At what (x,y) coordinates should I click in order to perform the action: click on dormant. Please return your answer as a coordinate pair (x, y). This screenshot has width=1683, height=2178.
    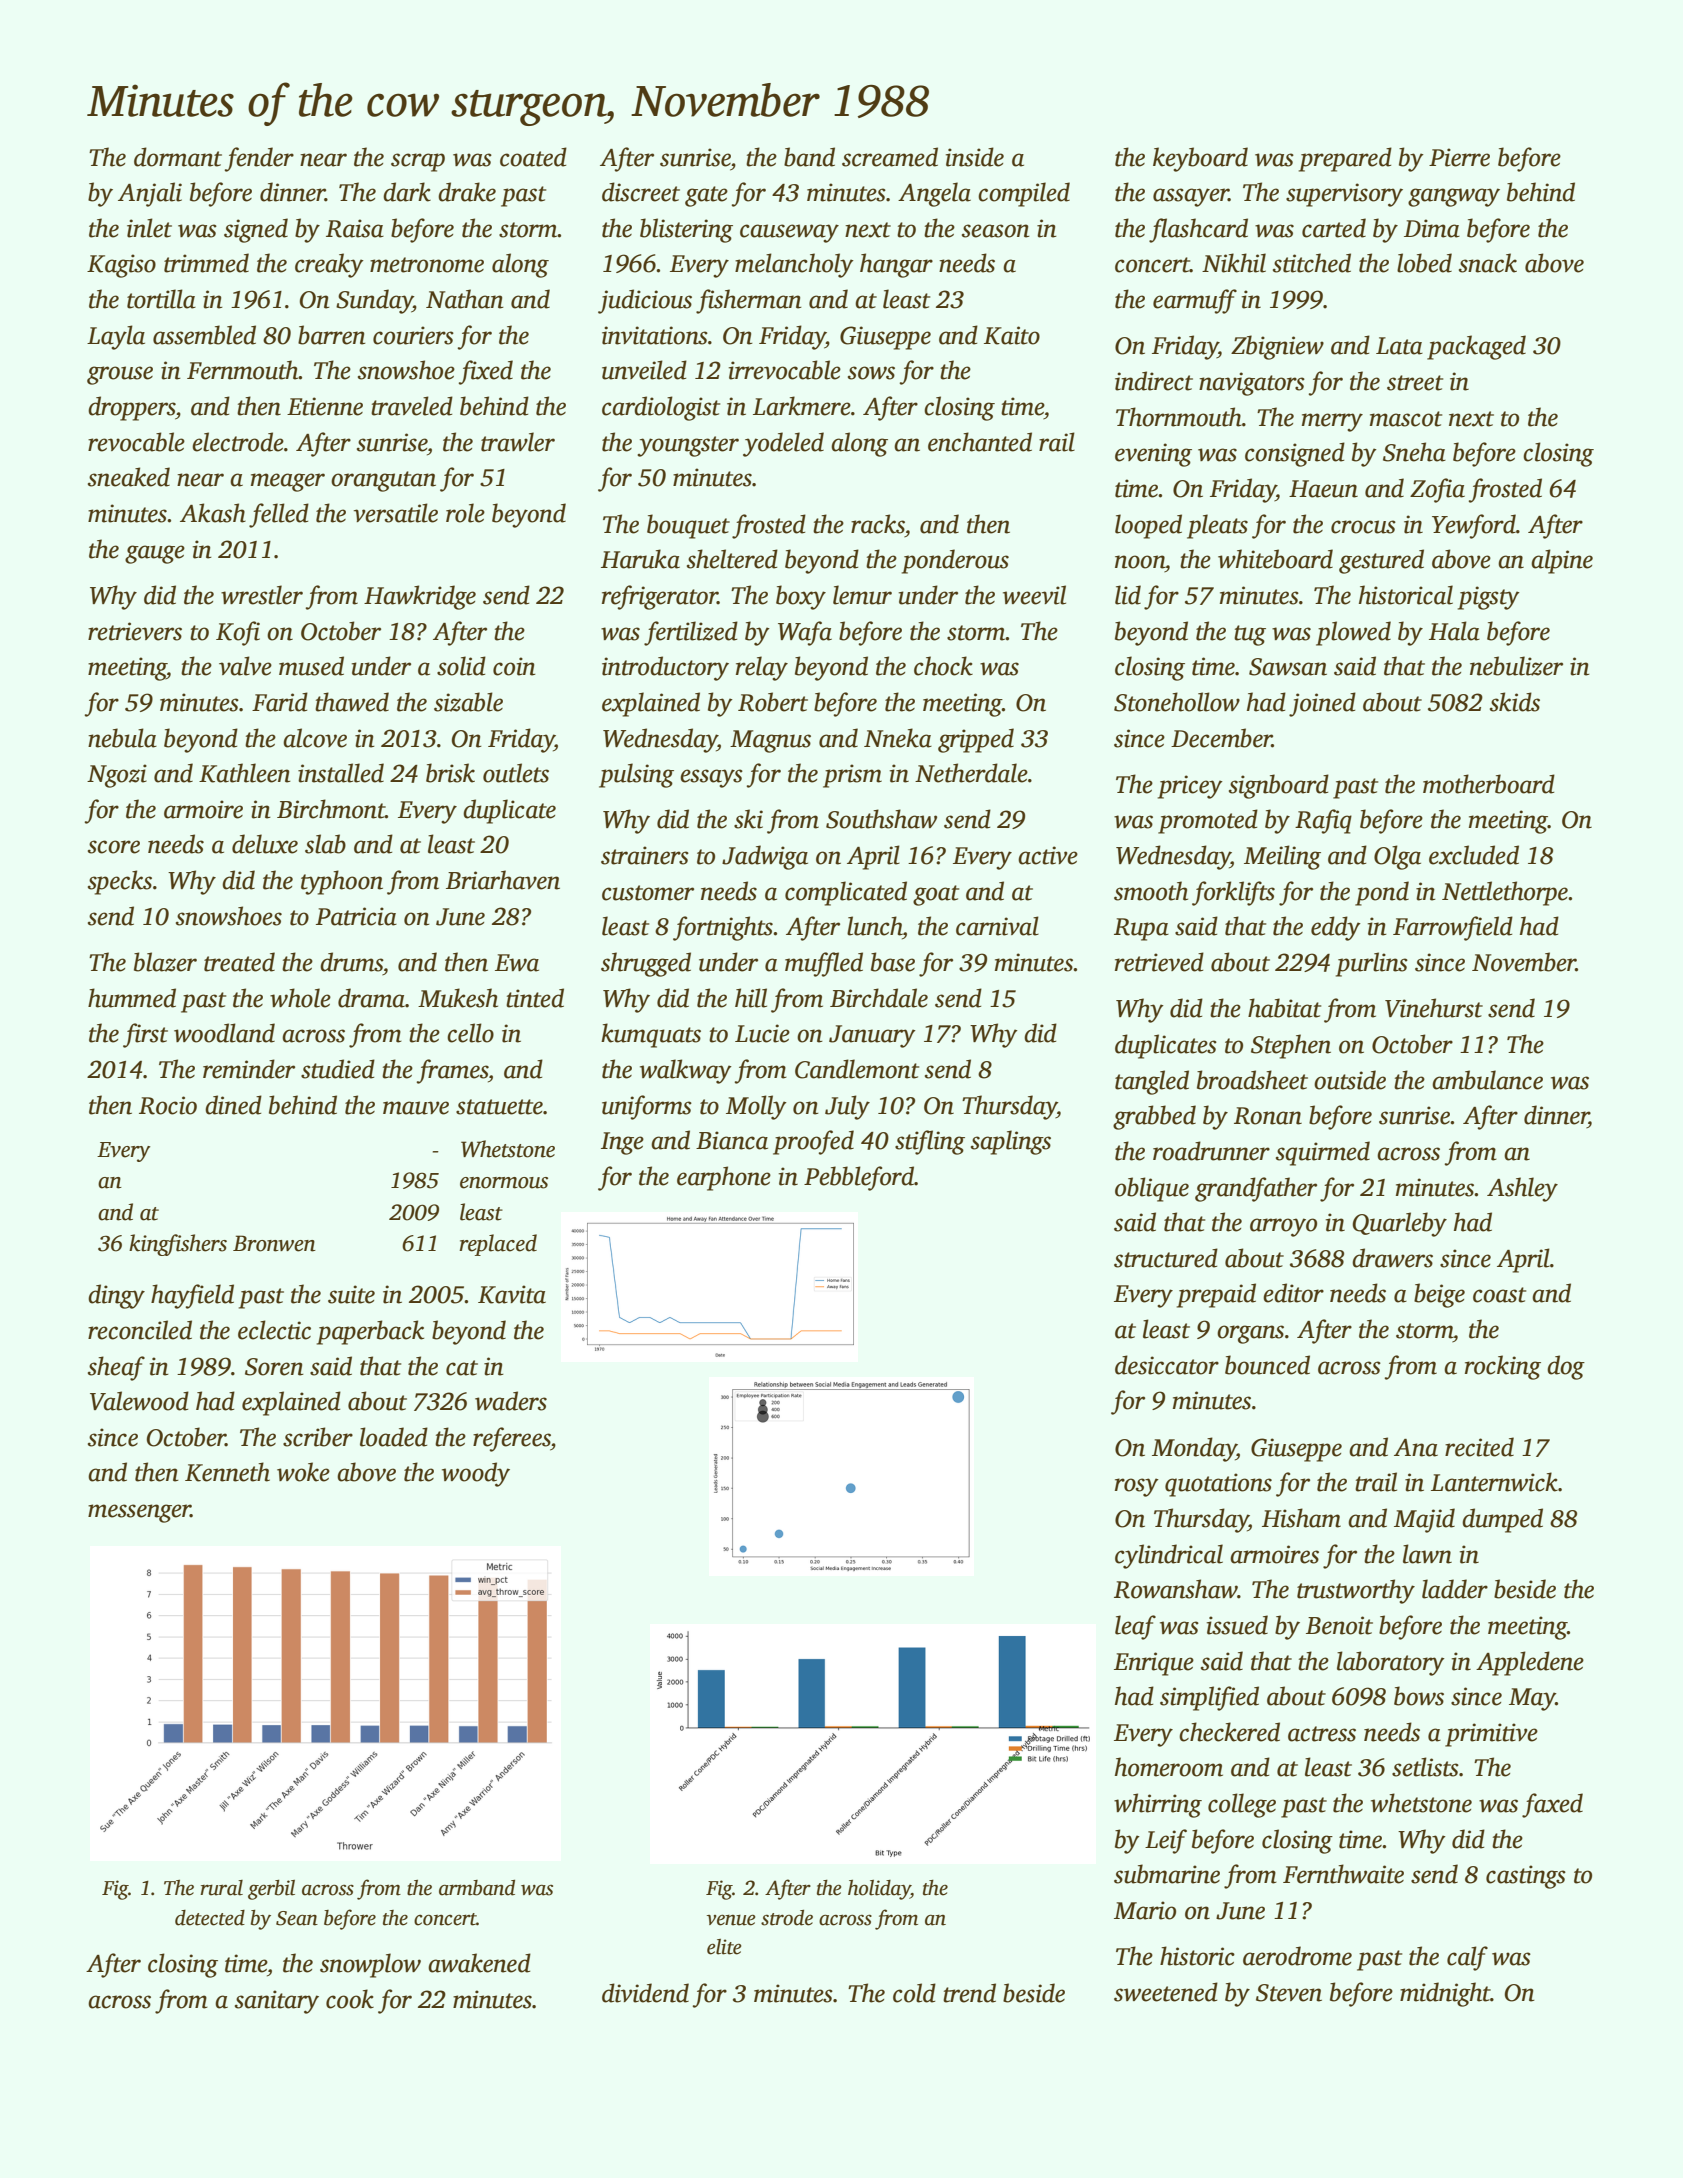
    Looking at the image, I should click on (178, 157).
